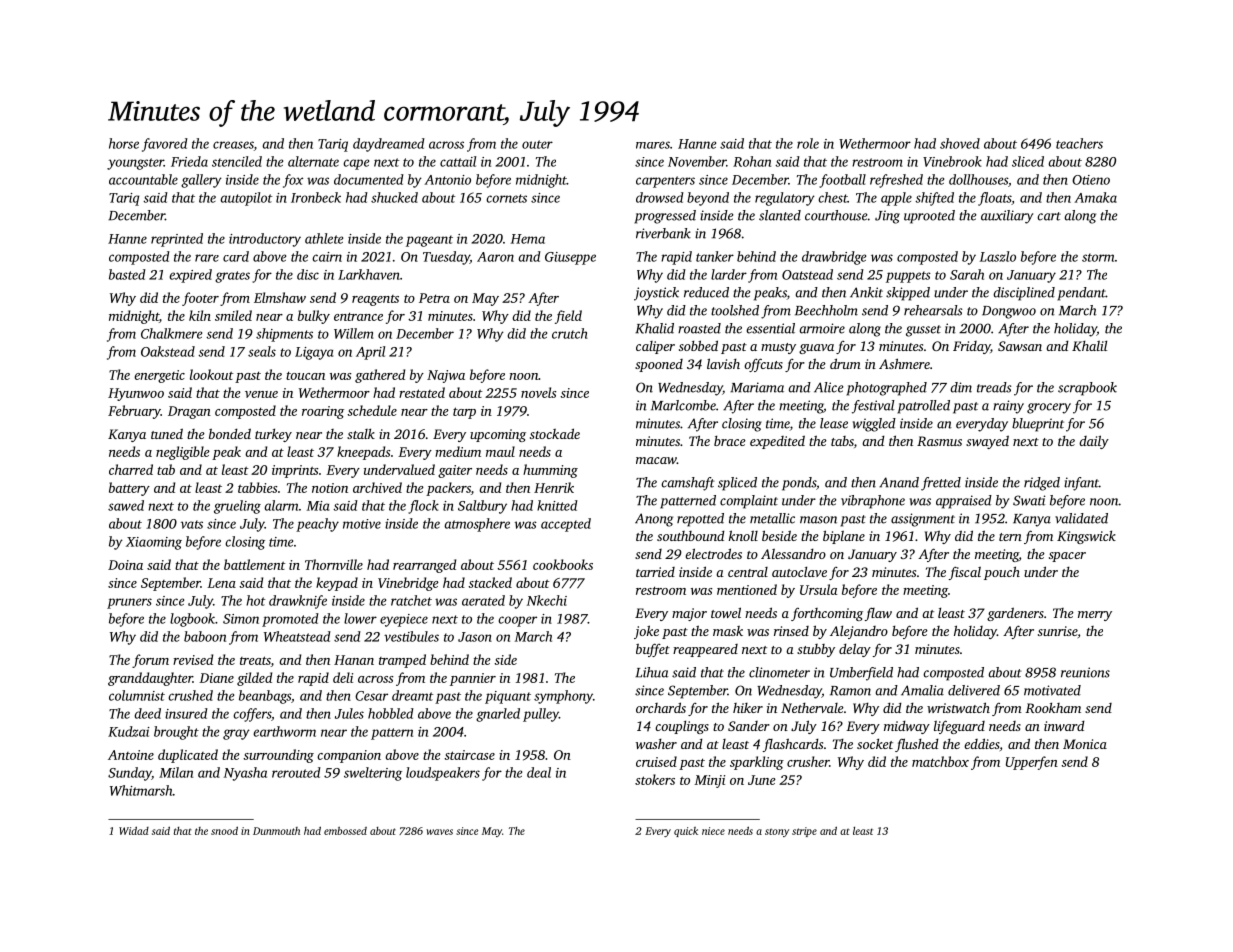 Image resolution: width=1233 pixels, height=952 pixels. What do you see at coordinates (482, 507) in the screenshot?
I see `Saltbury` at bounding box center [482, 507].
